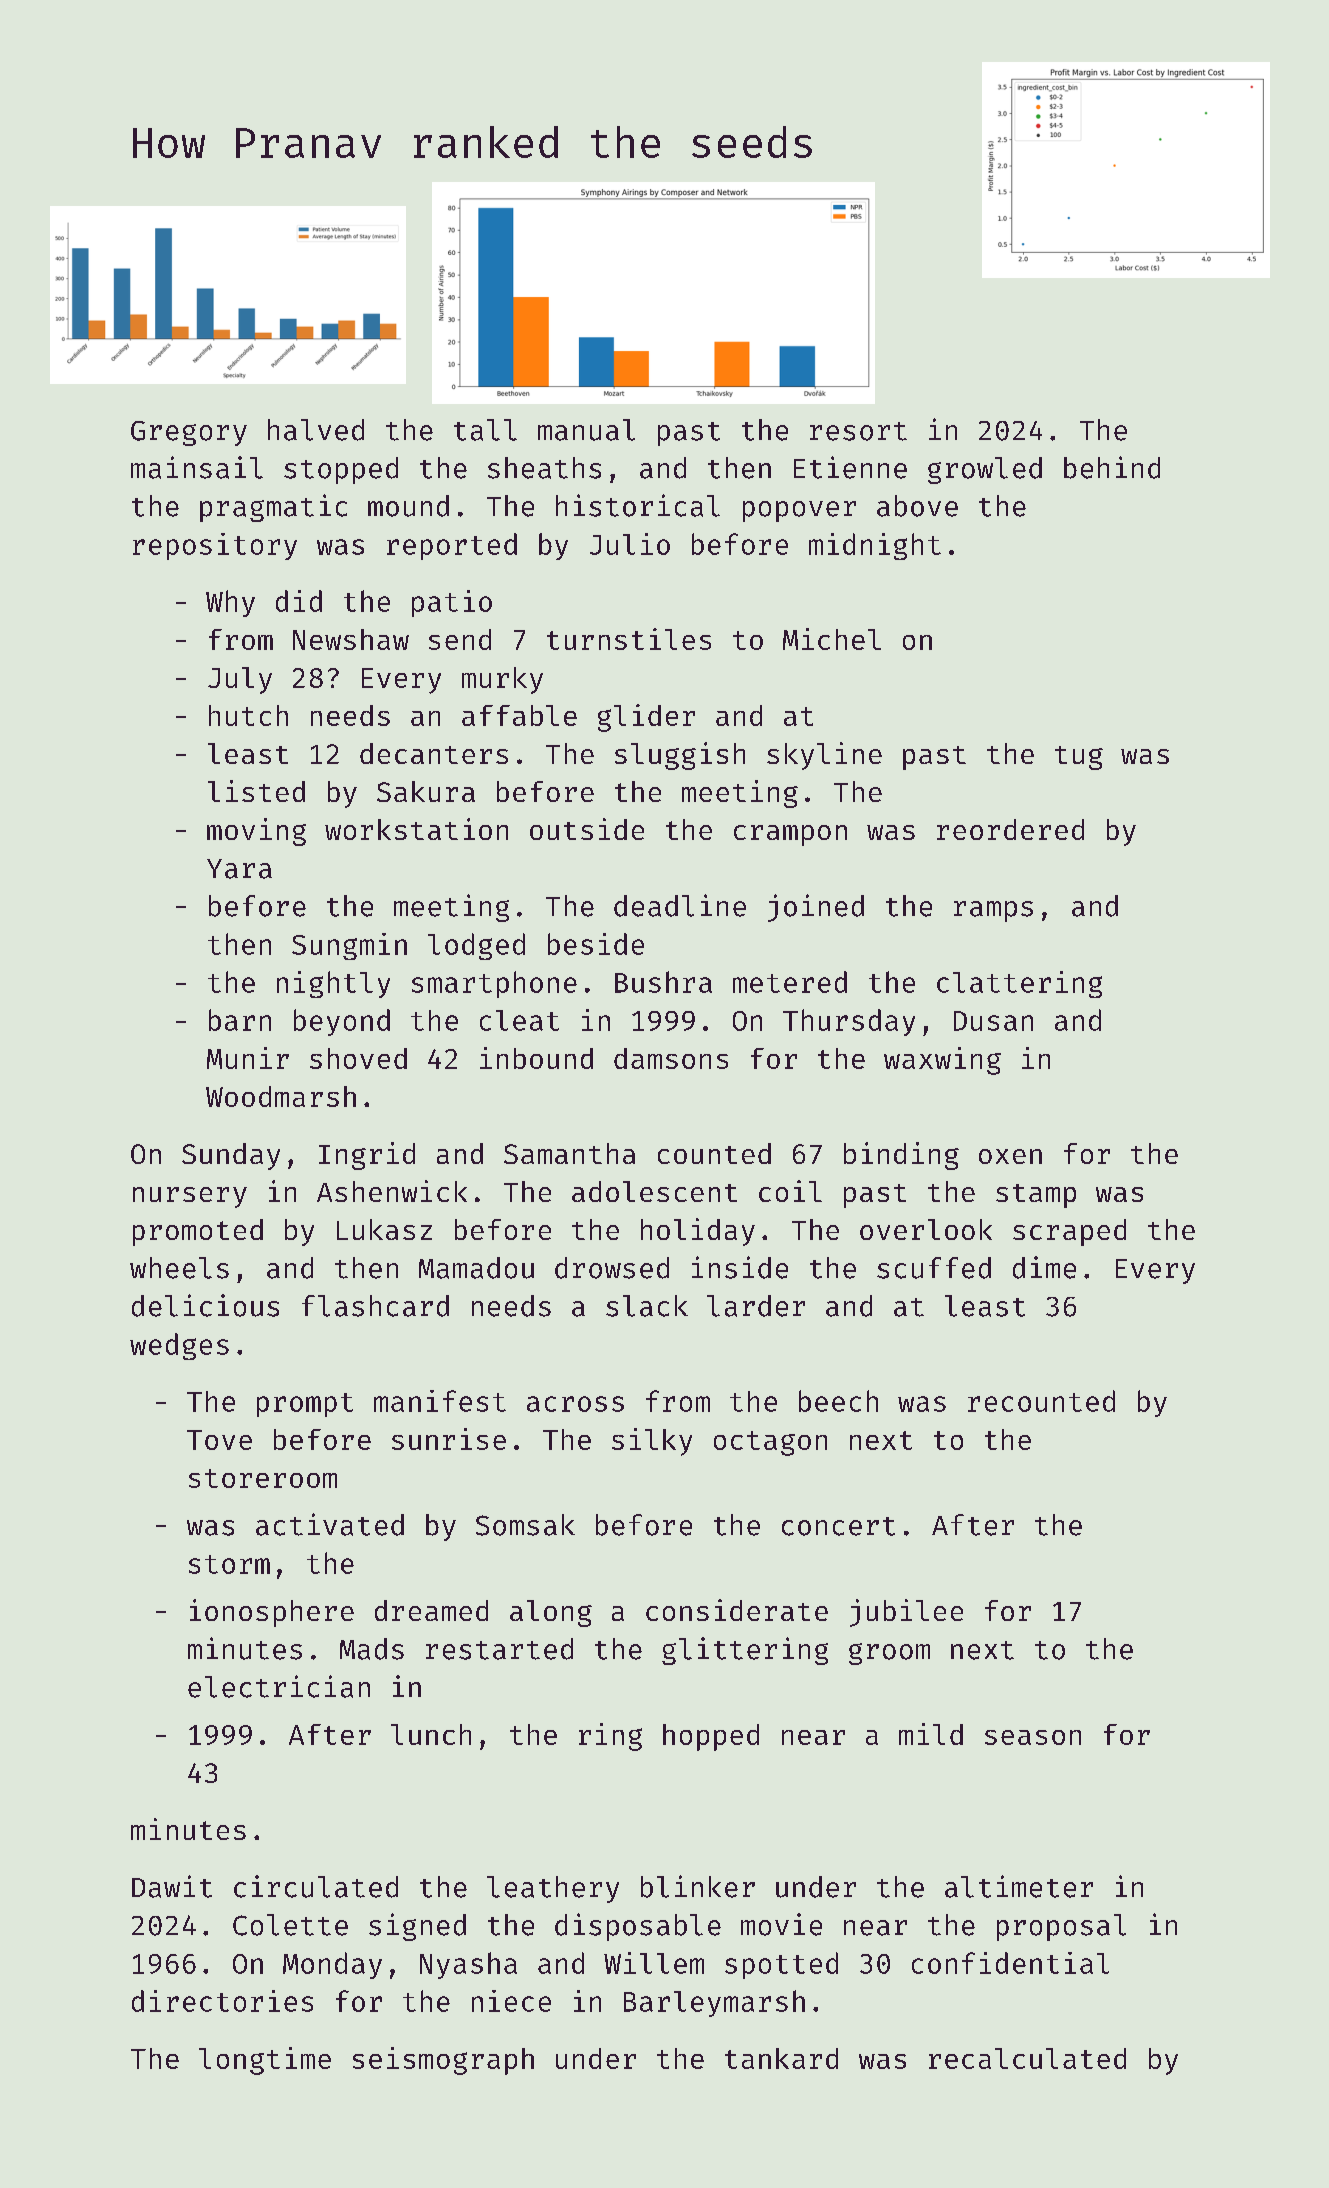 This screenshot has width=1329, height=2188. I want to click on behind, so click(1112, 467).
